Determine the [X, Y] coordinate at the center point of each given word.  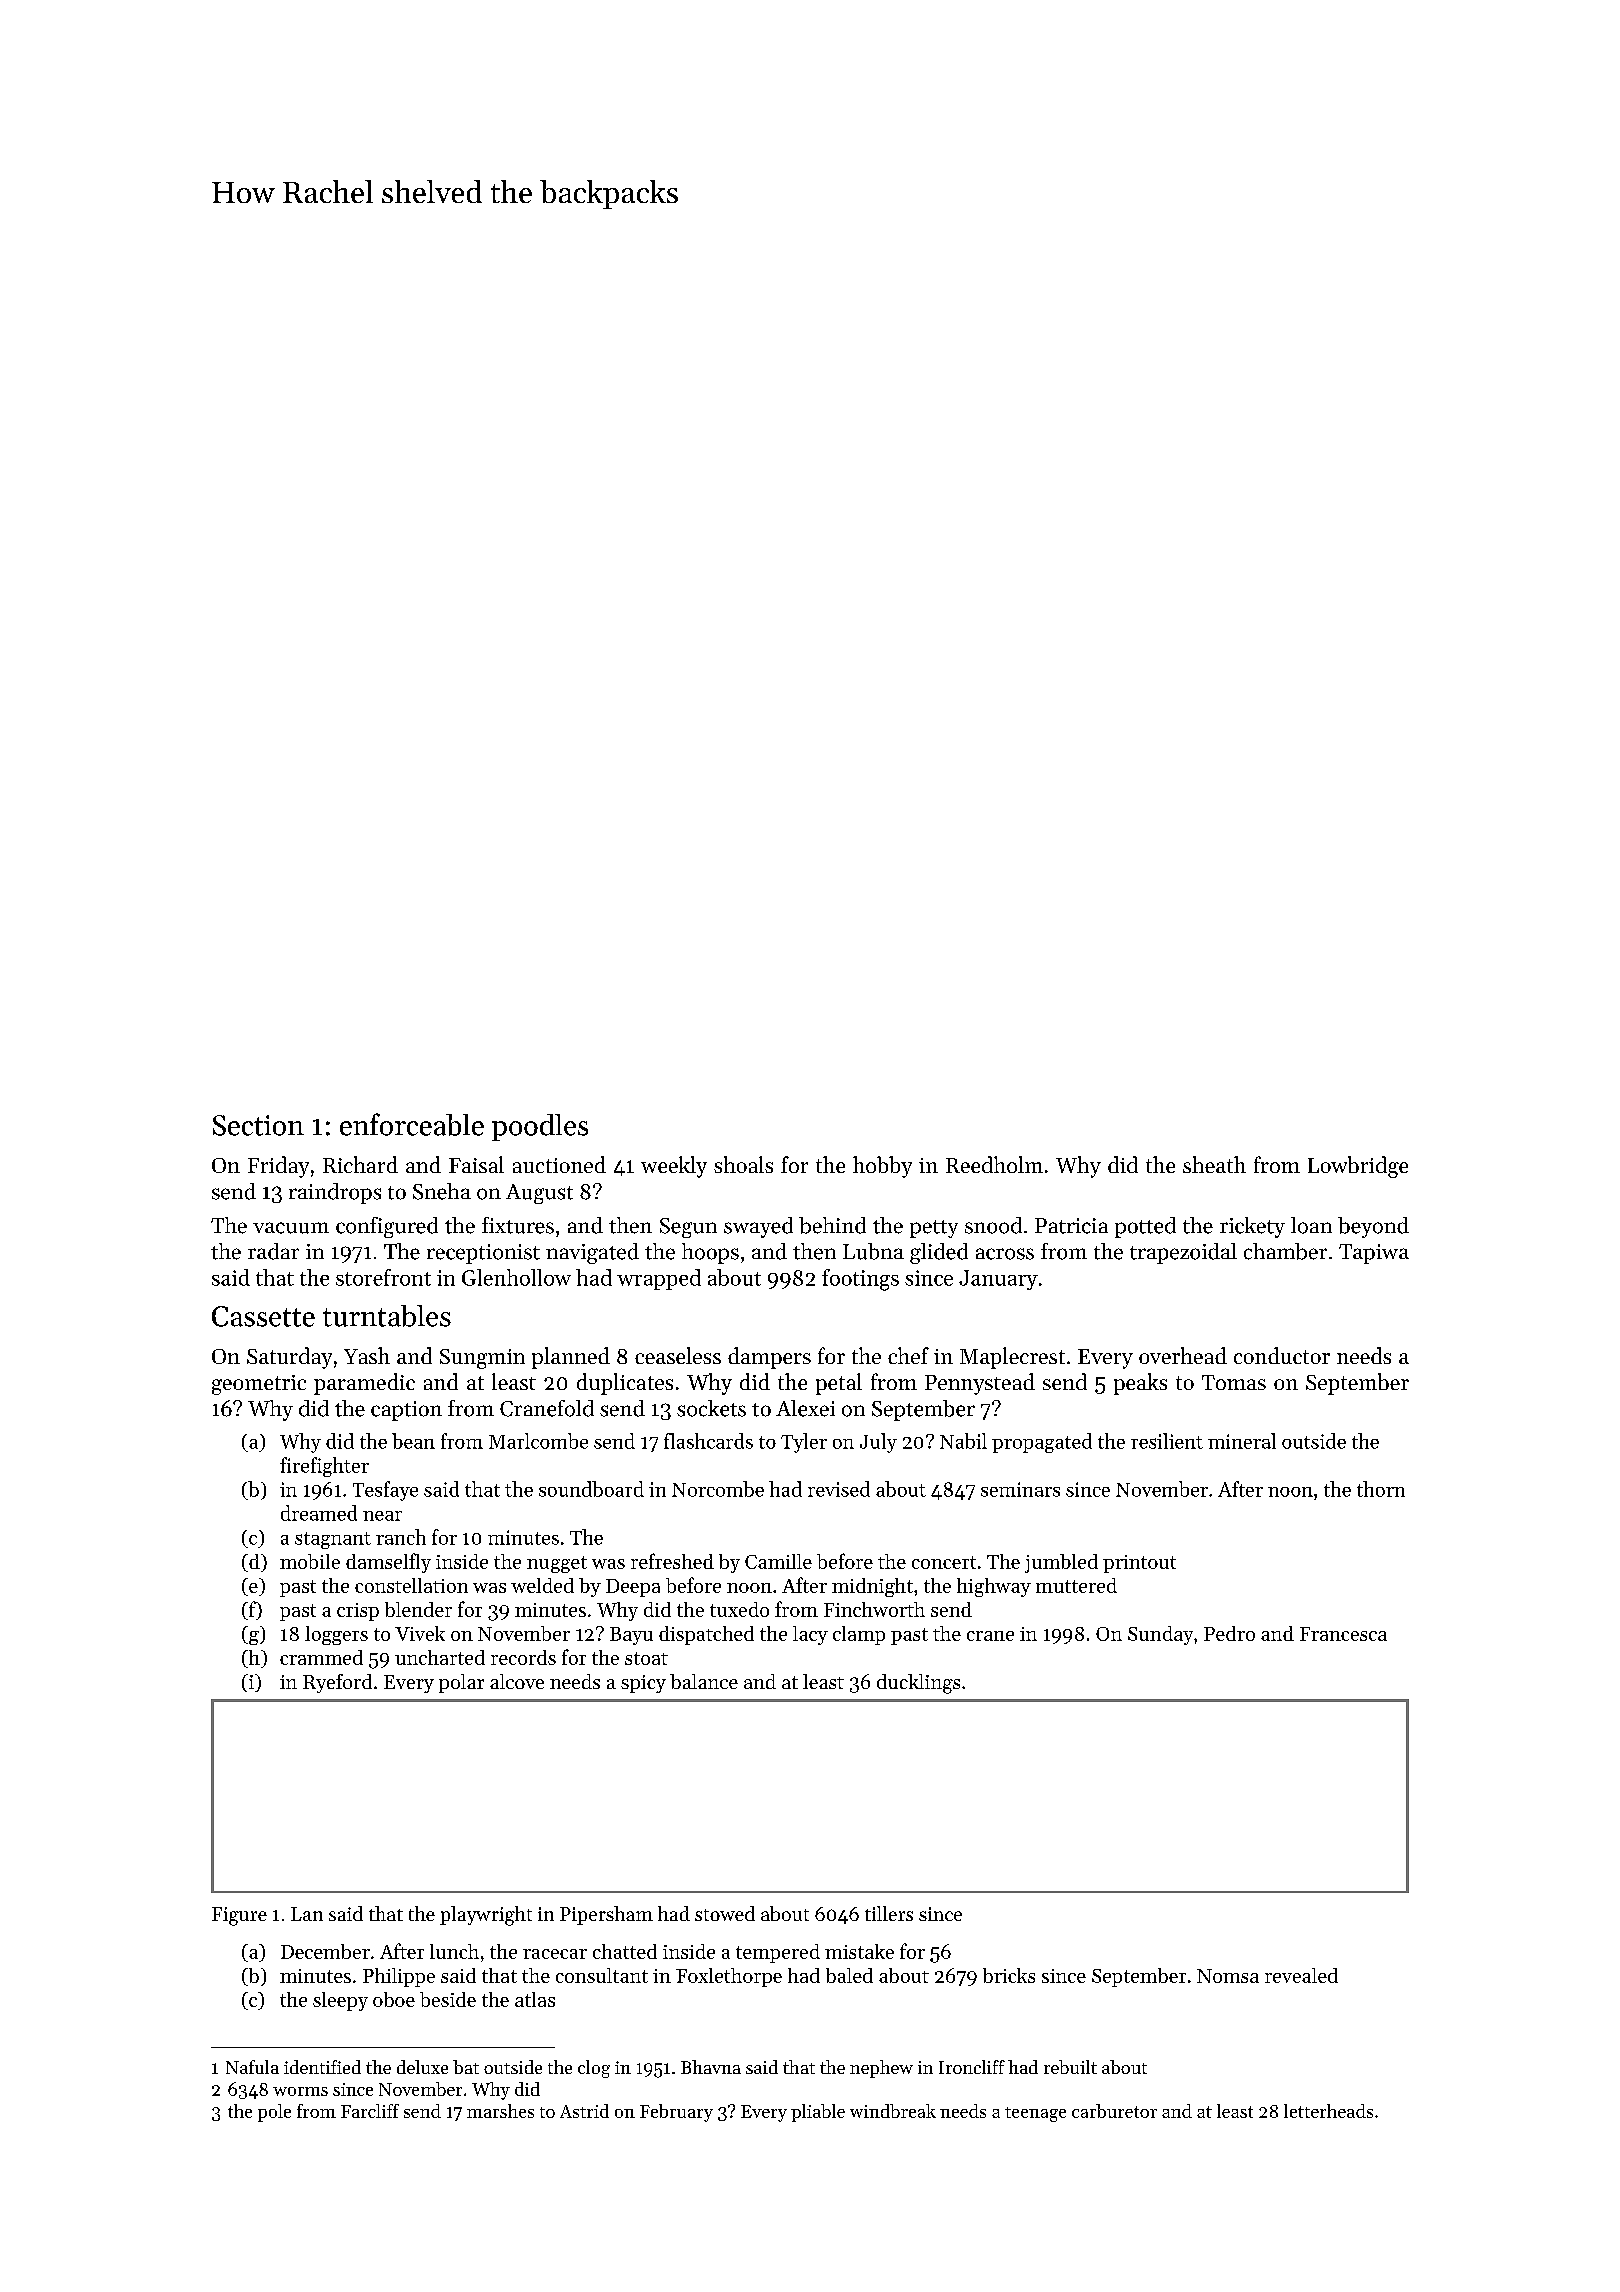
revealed [1301, 1975]
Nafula [252, 2067]
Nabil [963, 1441]
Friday [278, 1167]
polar [461, 1683]
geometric [259, 1385]
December [325, 1951]
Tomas [1234, 1382]
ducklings [918, 1684]
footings [860, 1280]
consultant [602, 1975]
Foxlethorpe [729, 1977]
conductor [1282, 1355]
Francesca [1343, 1634]
